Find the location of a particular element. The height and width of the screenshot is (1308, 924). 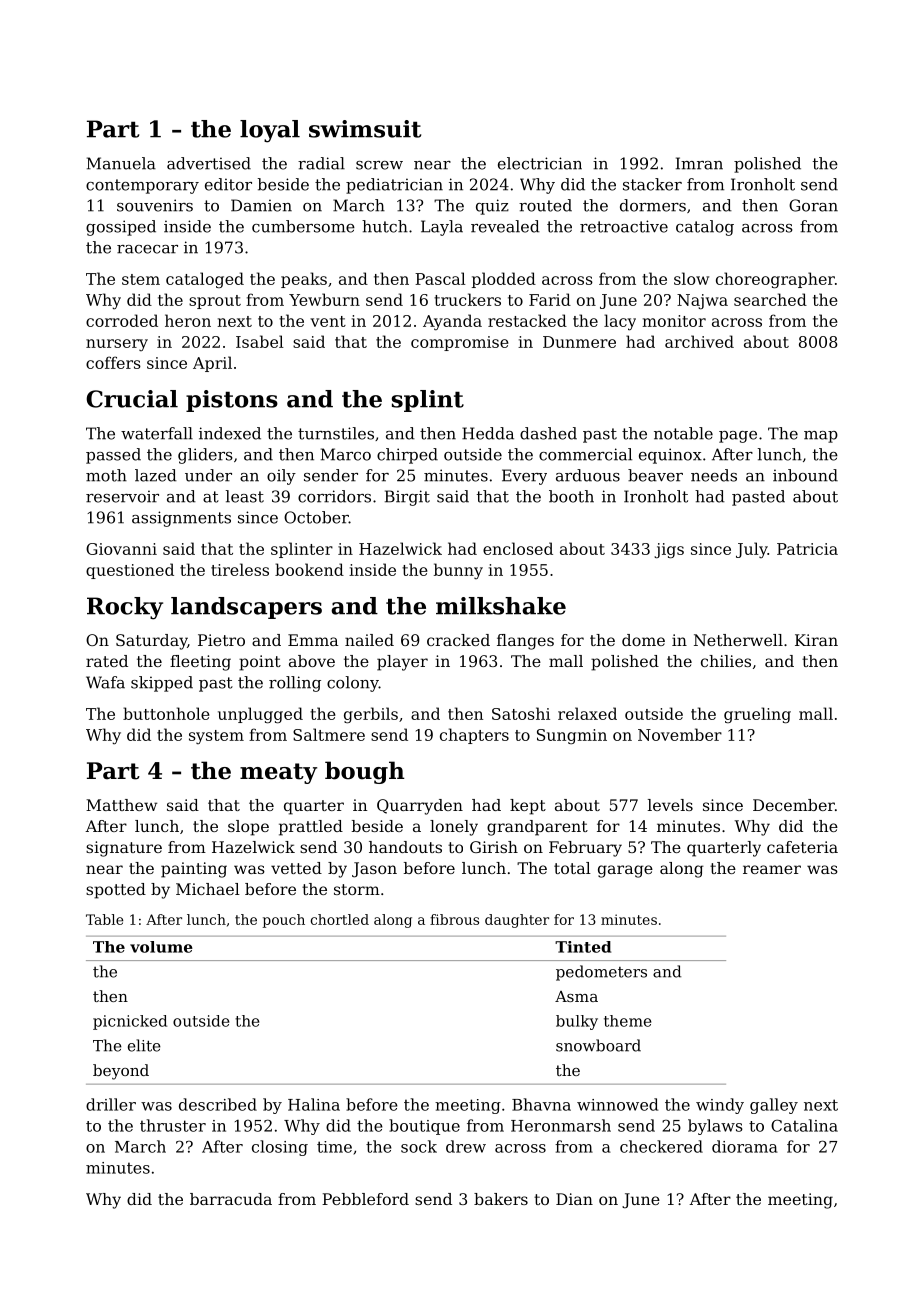

colony is located at coordinates (353, 684).
